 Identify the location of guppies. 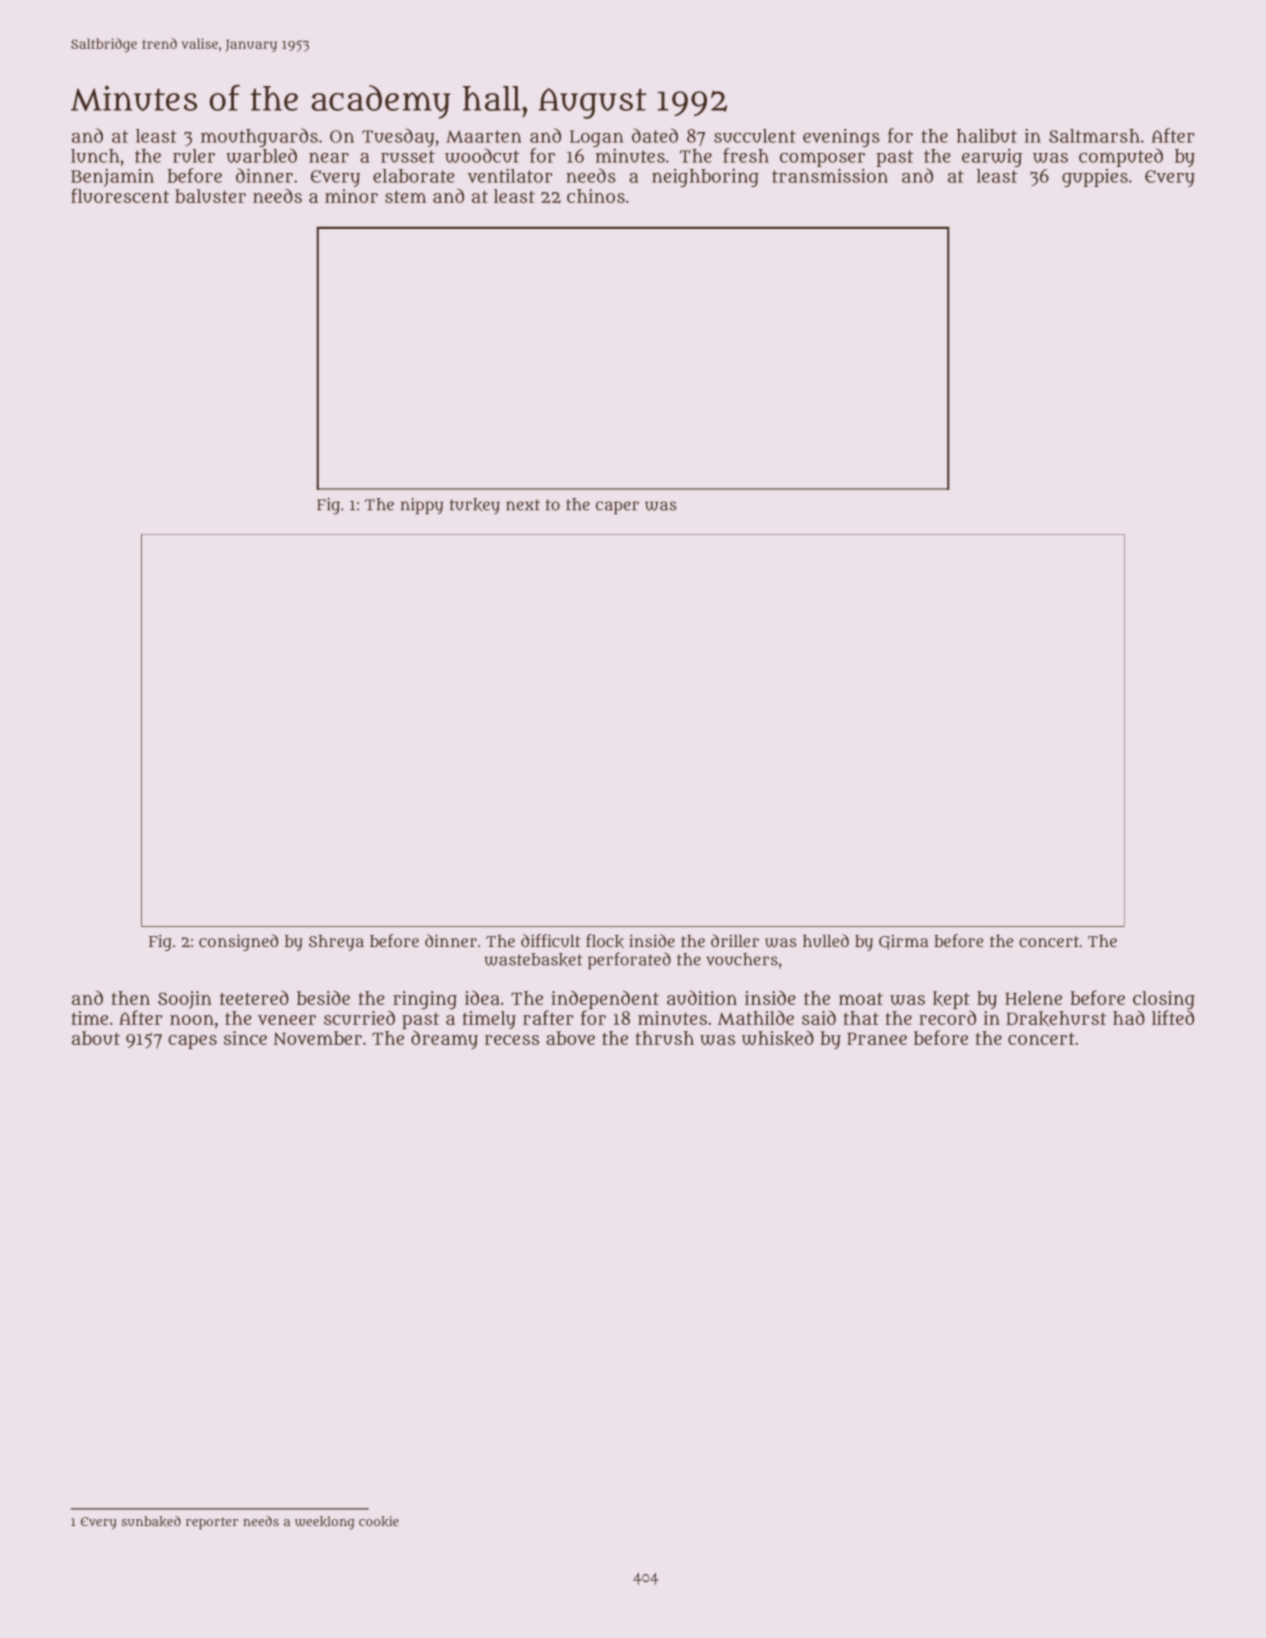
(1095, 178).
